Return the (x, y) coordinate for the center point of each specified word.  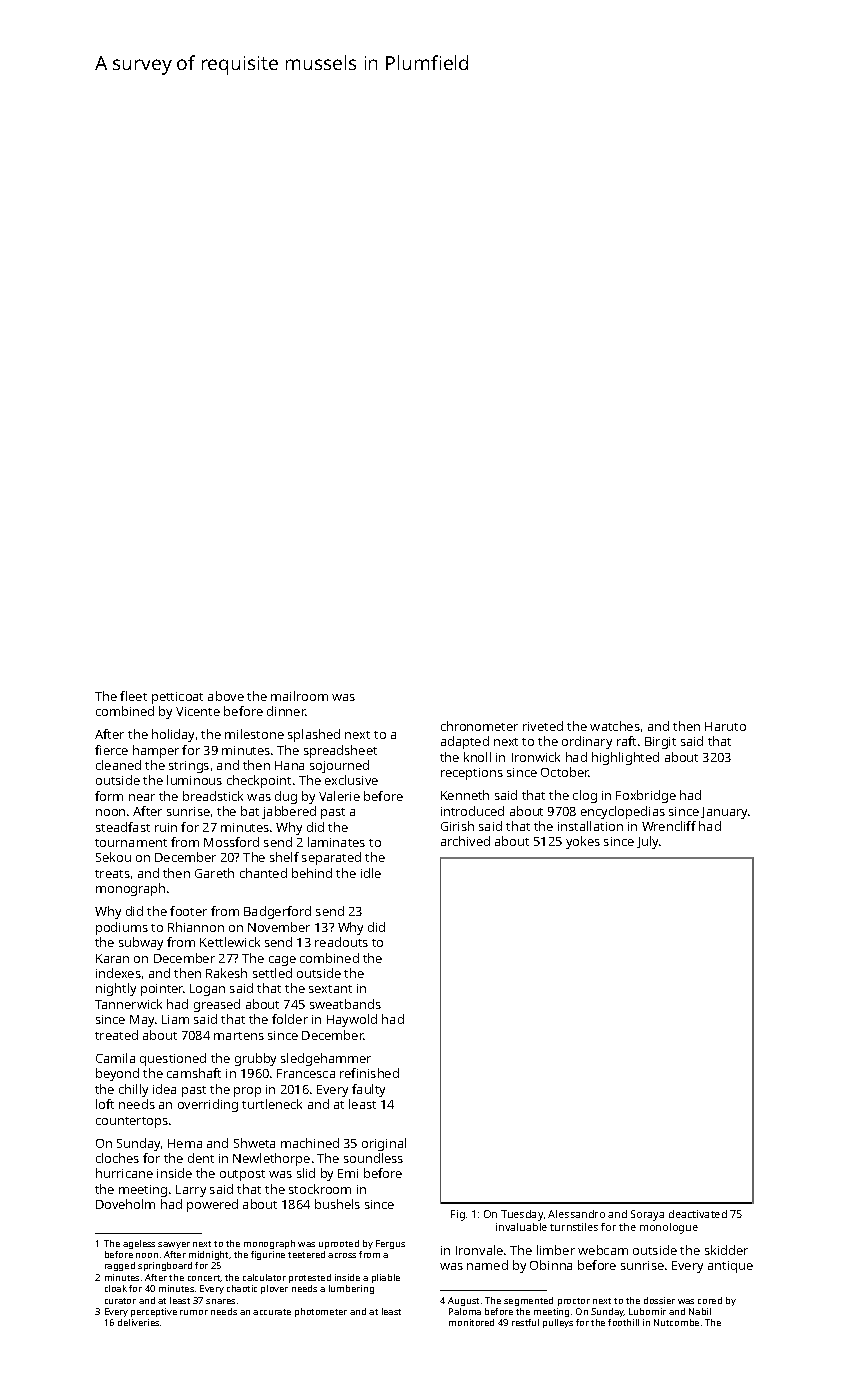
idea (164, 1089)
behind (312, 873)
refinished (369, 1073)
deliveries (138, 1322)
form (109, 796)
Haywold (352, 1020)
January (725, 813)
